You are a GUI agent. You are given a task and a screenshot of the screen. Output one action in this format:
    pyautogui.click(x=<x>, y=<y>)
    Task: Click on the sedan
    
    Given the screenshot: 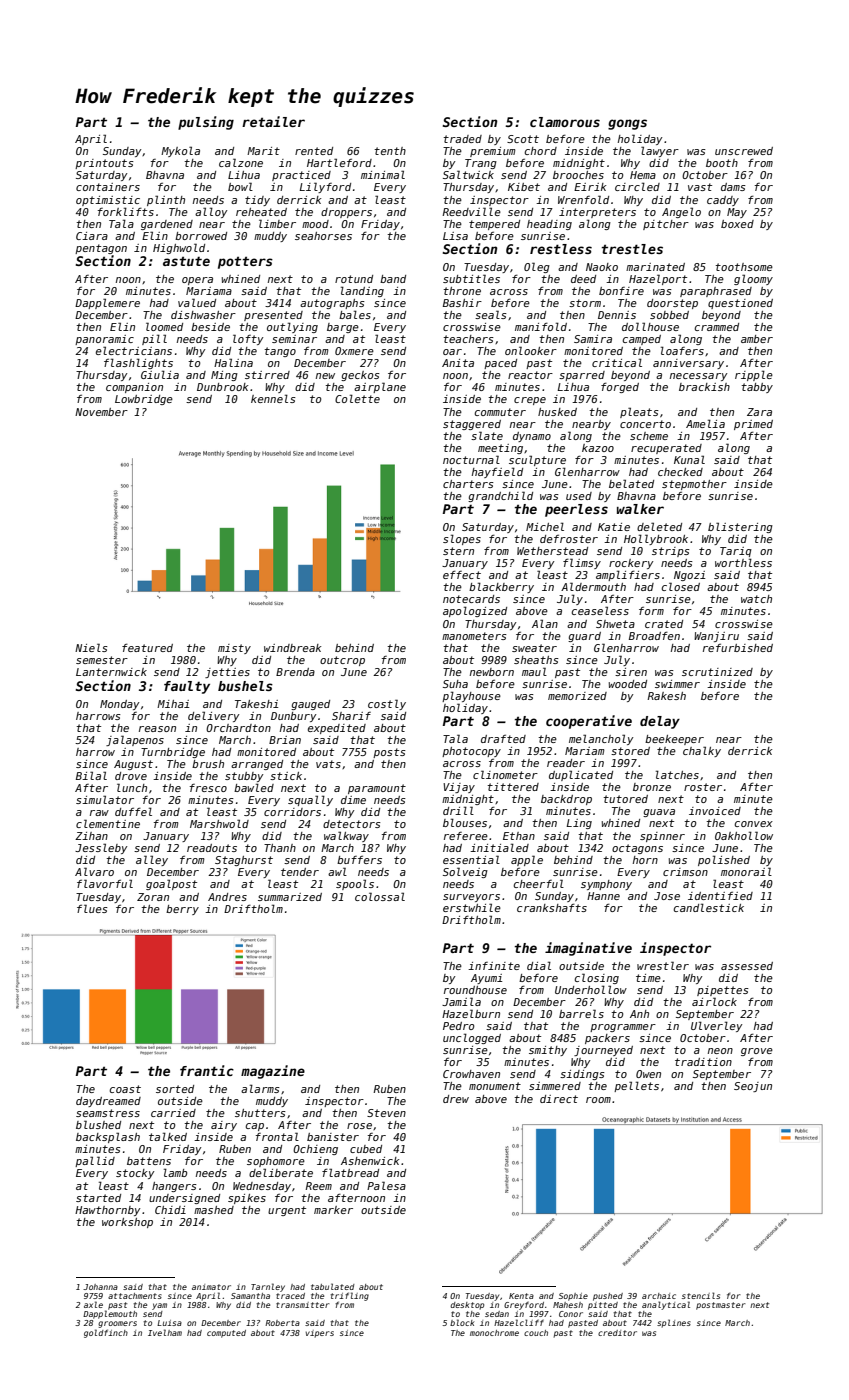 What is the action you would take?
    pyautogui.click(x=497, y=1314)
